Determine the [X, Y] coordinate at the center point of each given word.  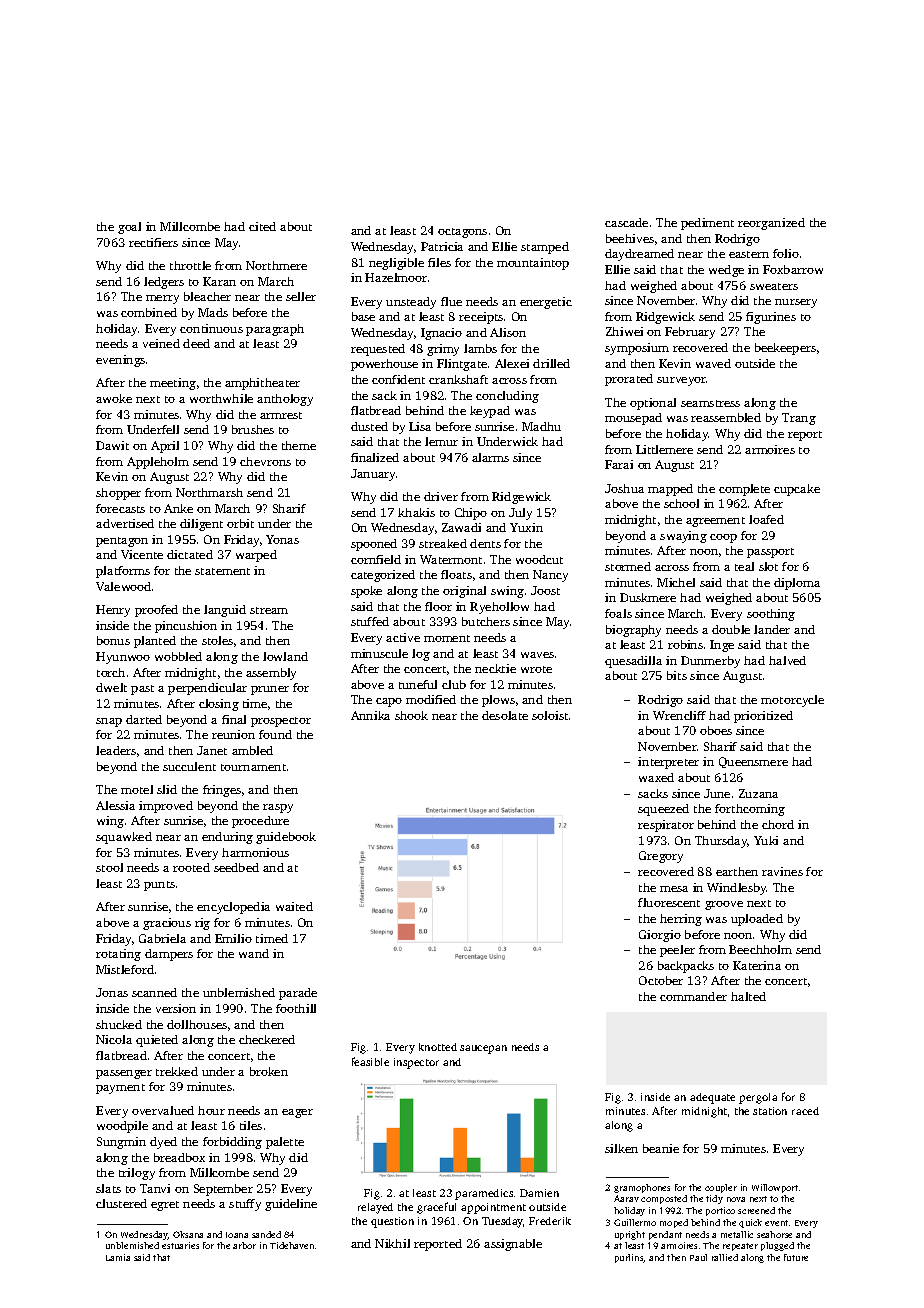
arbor [244, 1245]
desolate [505, 715]
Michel [676, 582]
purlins [629, 1258]
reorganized [771, 224]
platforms [123, 572]
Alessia [115, 805]
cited [262, 226]
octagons [462, 233]
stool [109, 867]
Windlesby [737, 889]
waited [294, 906]
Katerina [757, 965]
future [796, 1257]
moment [447, 638]
